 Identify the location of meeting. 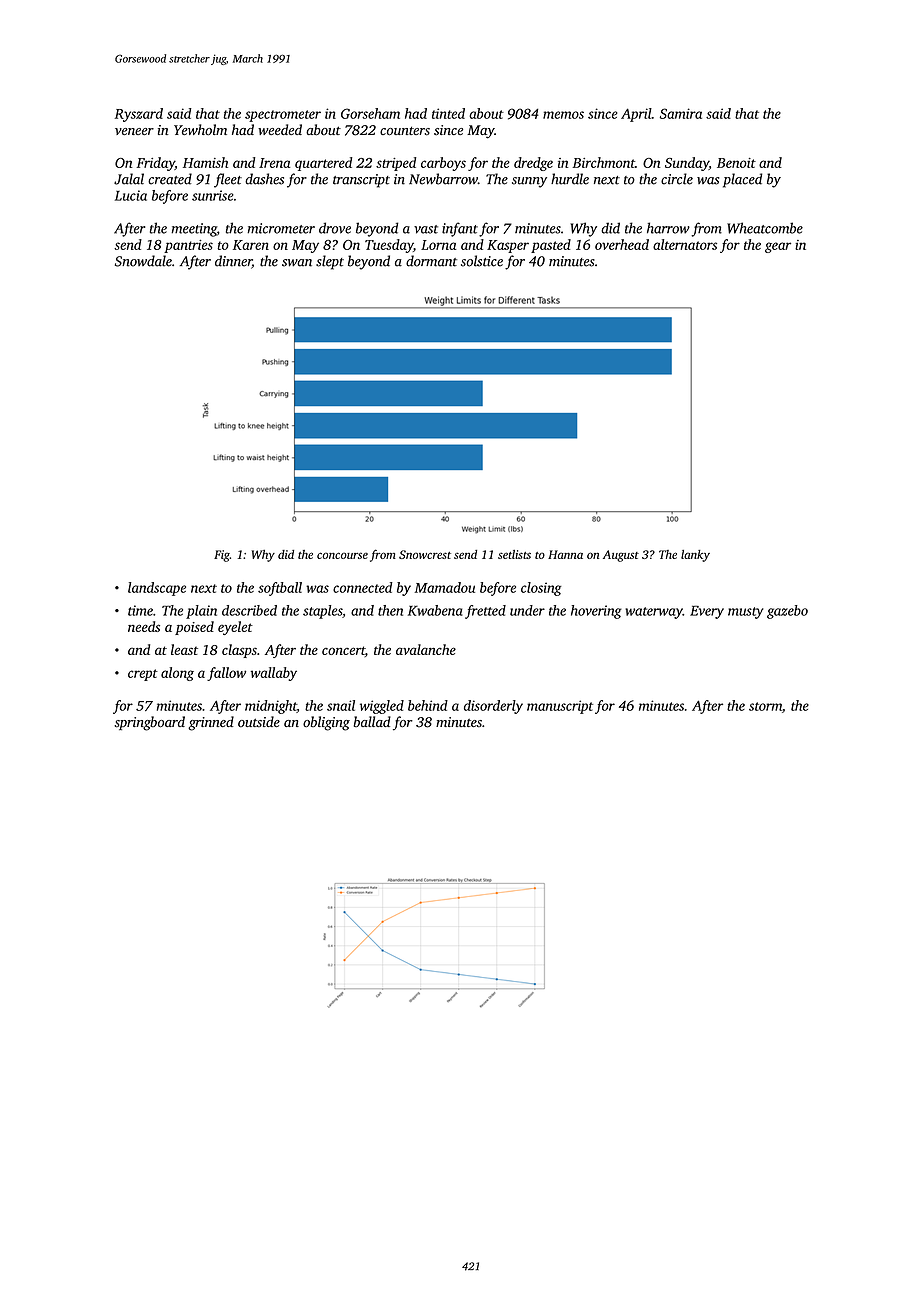
(194, 230).
